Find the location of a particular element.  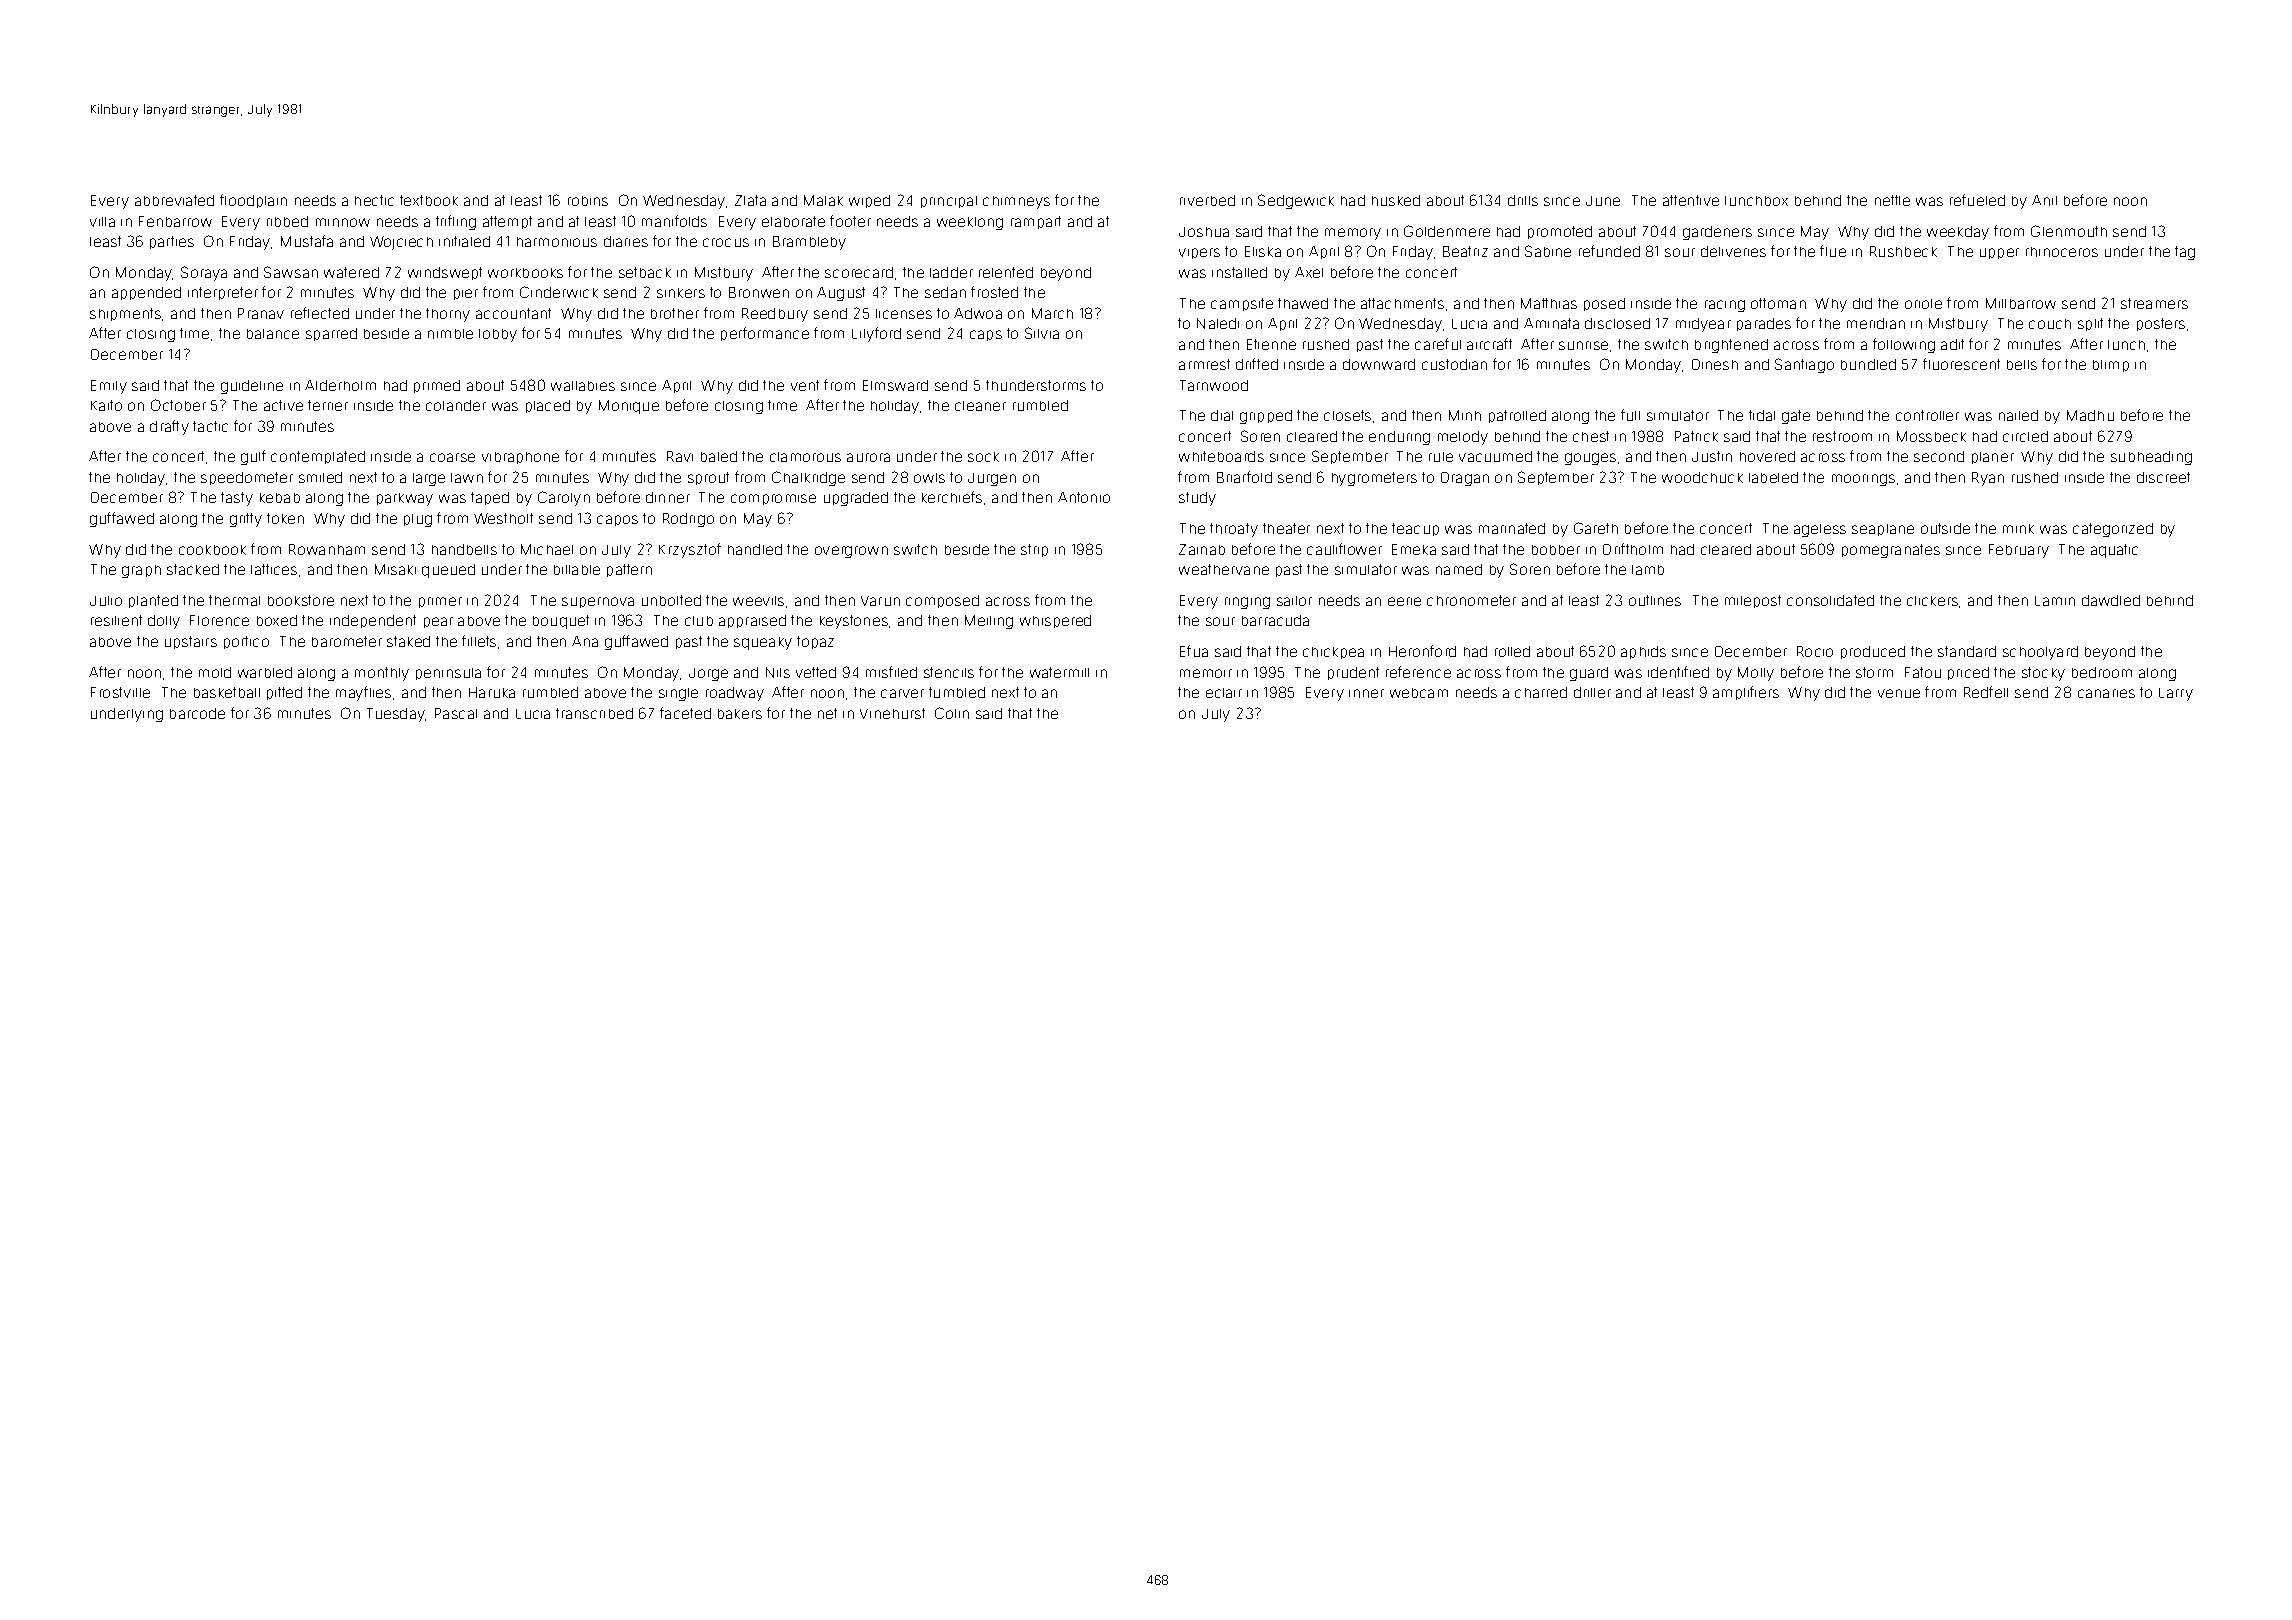

flue is located at coordinates (1833, 251).
